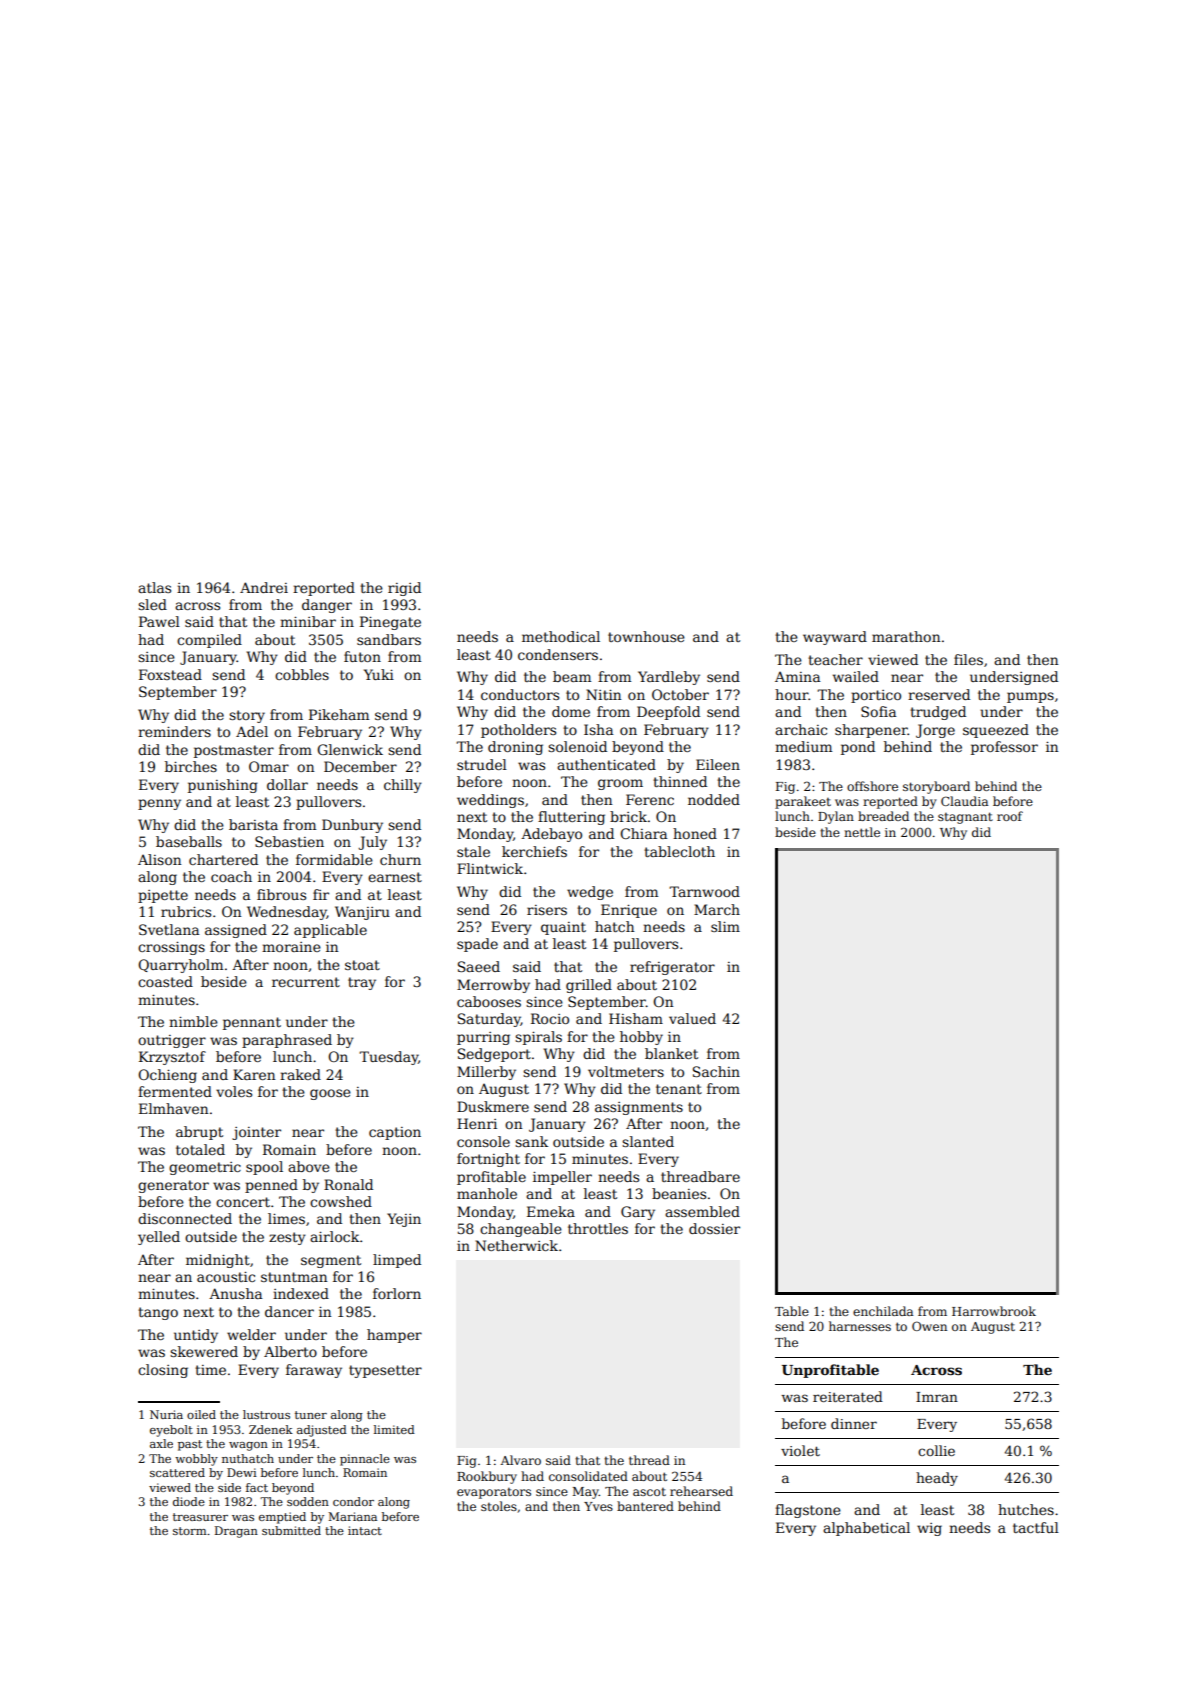 The image size is (1197, 1693). I want to click on townhouse, so click(646, 636).
